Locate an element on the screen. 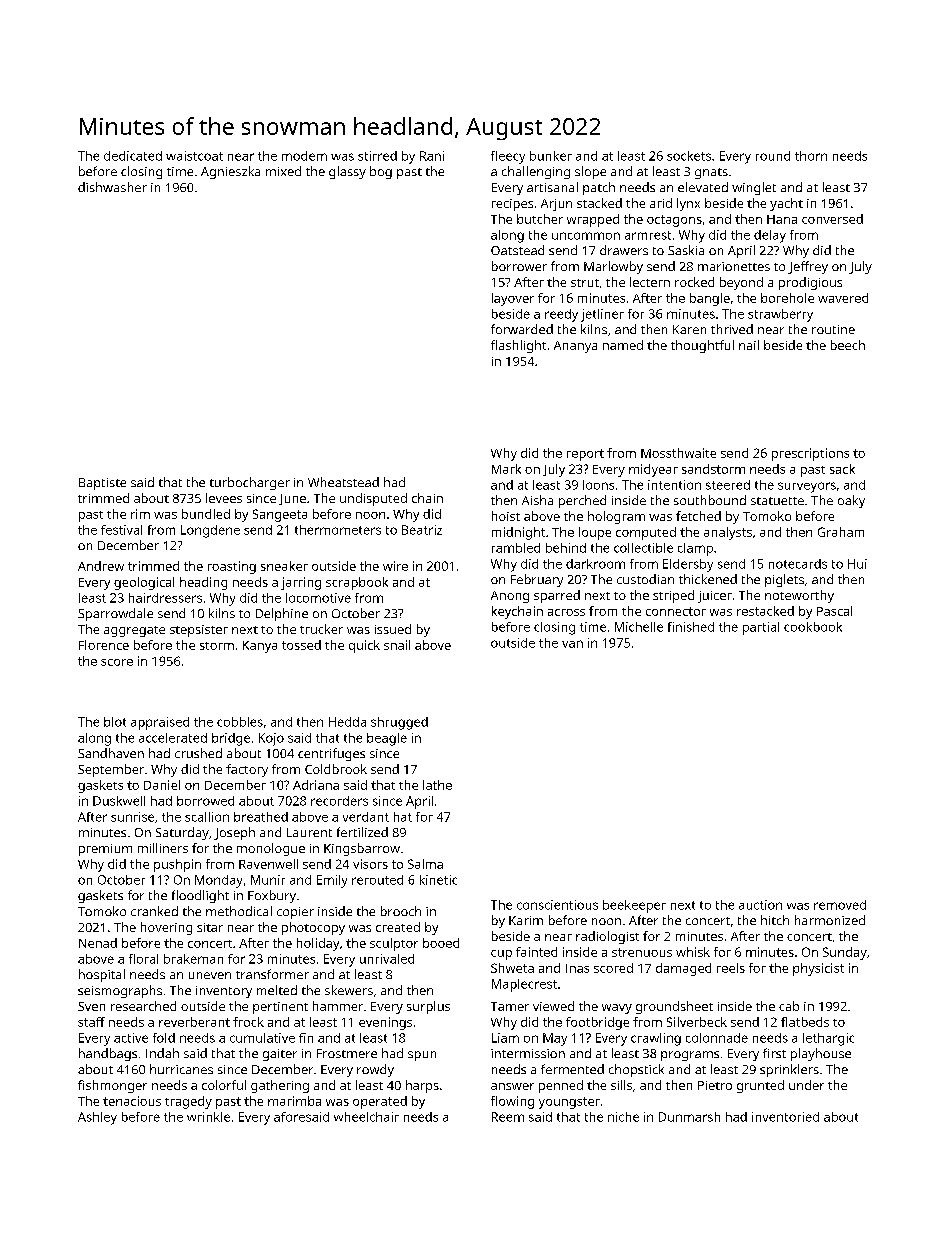  wheelchair is located at coordinates (366, 1117).
